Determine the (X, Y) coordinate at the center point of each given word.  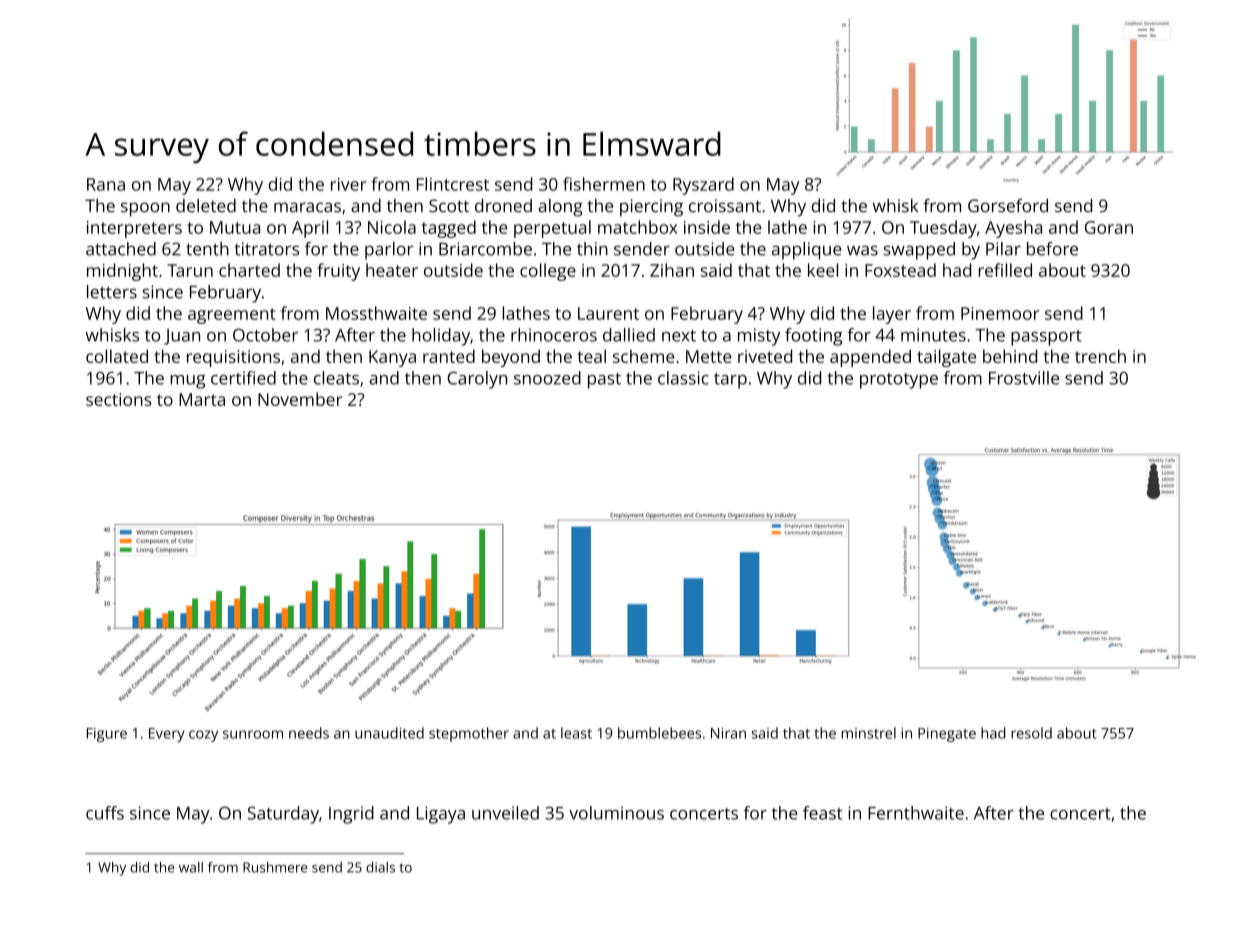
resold (1031, 733)
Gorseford (1008, 206)
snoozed (547, 378)
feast (823, 813)
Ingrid (351, 815)
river (349, 184)
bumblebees (659, 733)
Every (167, 735)
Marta (202, 399)
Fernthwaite (916, 813)
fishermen (604, 184)
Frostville (1024, 378)
